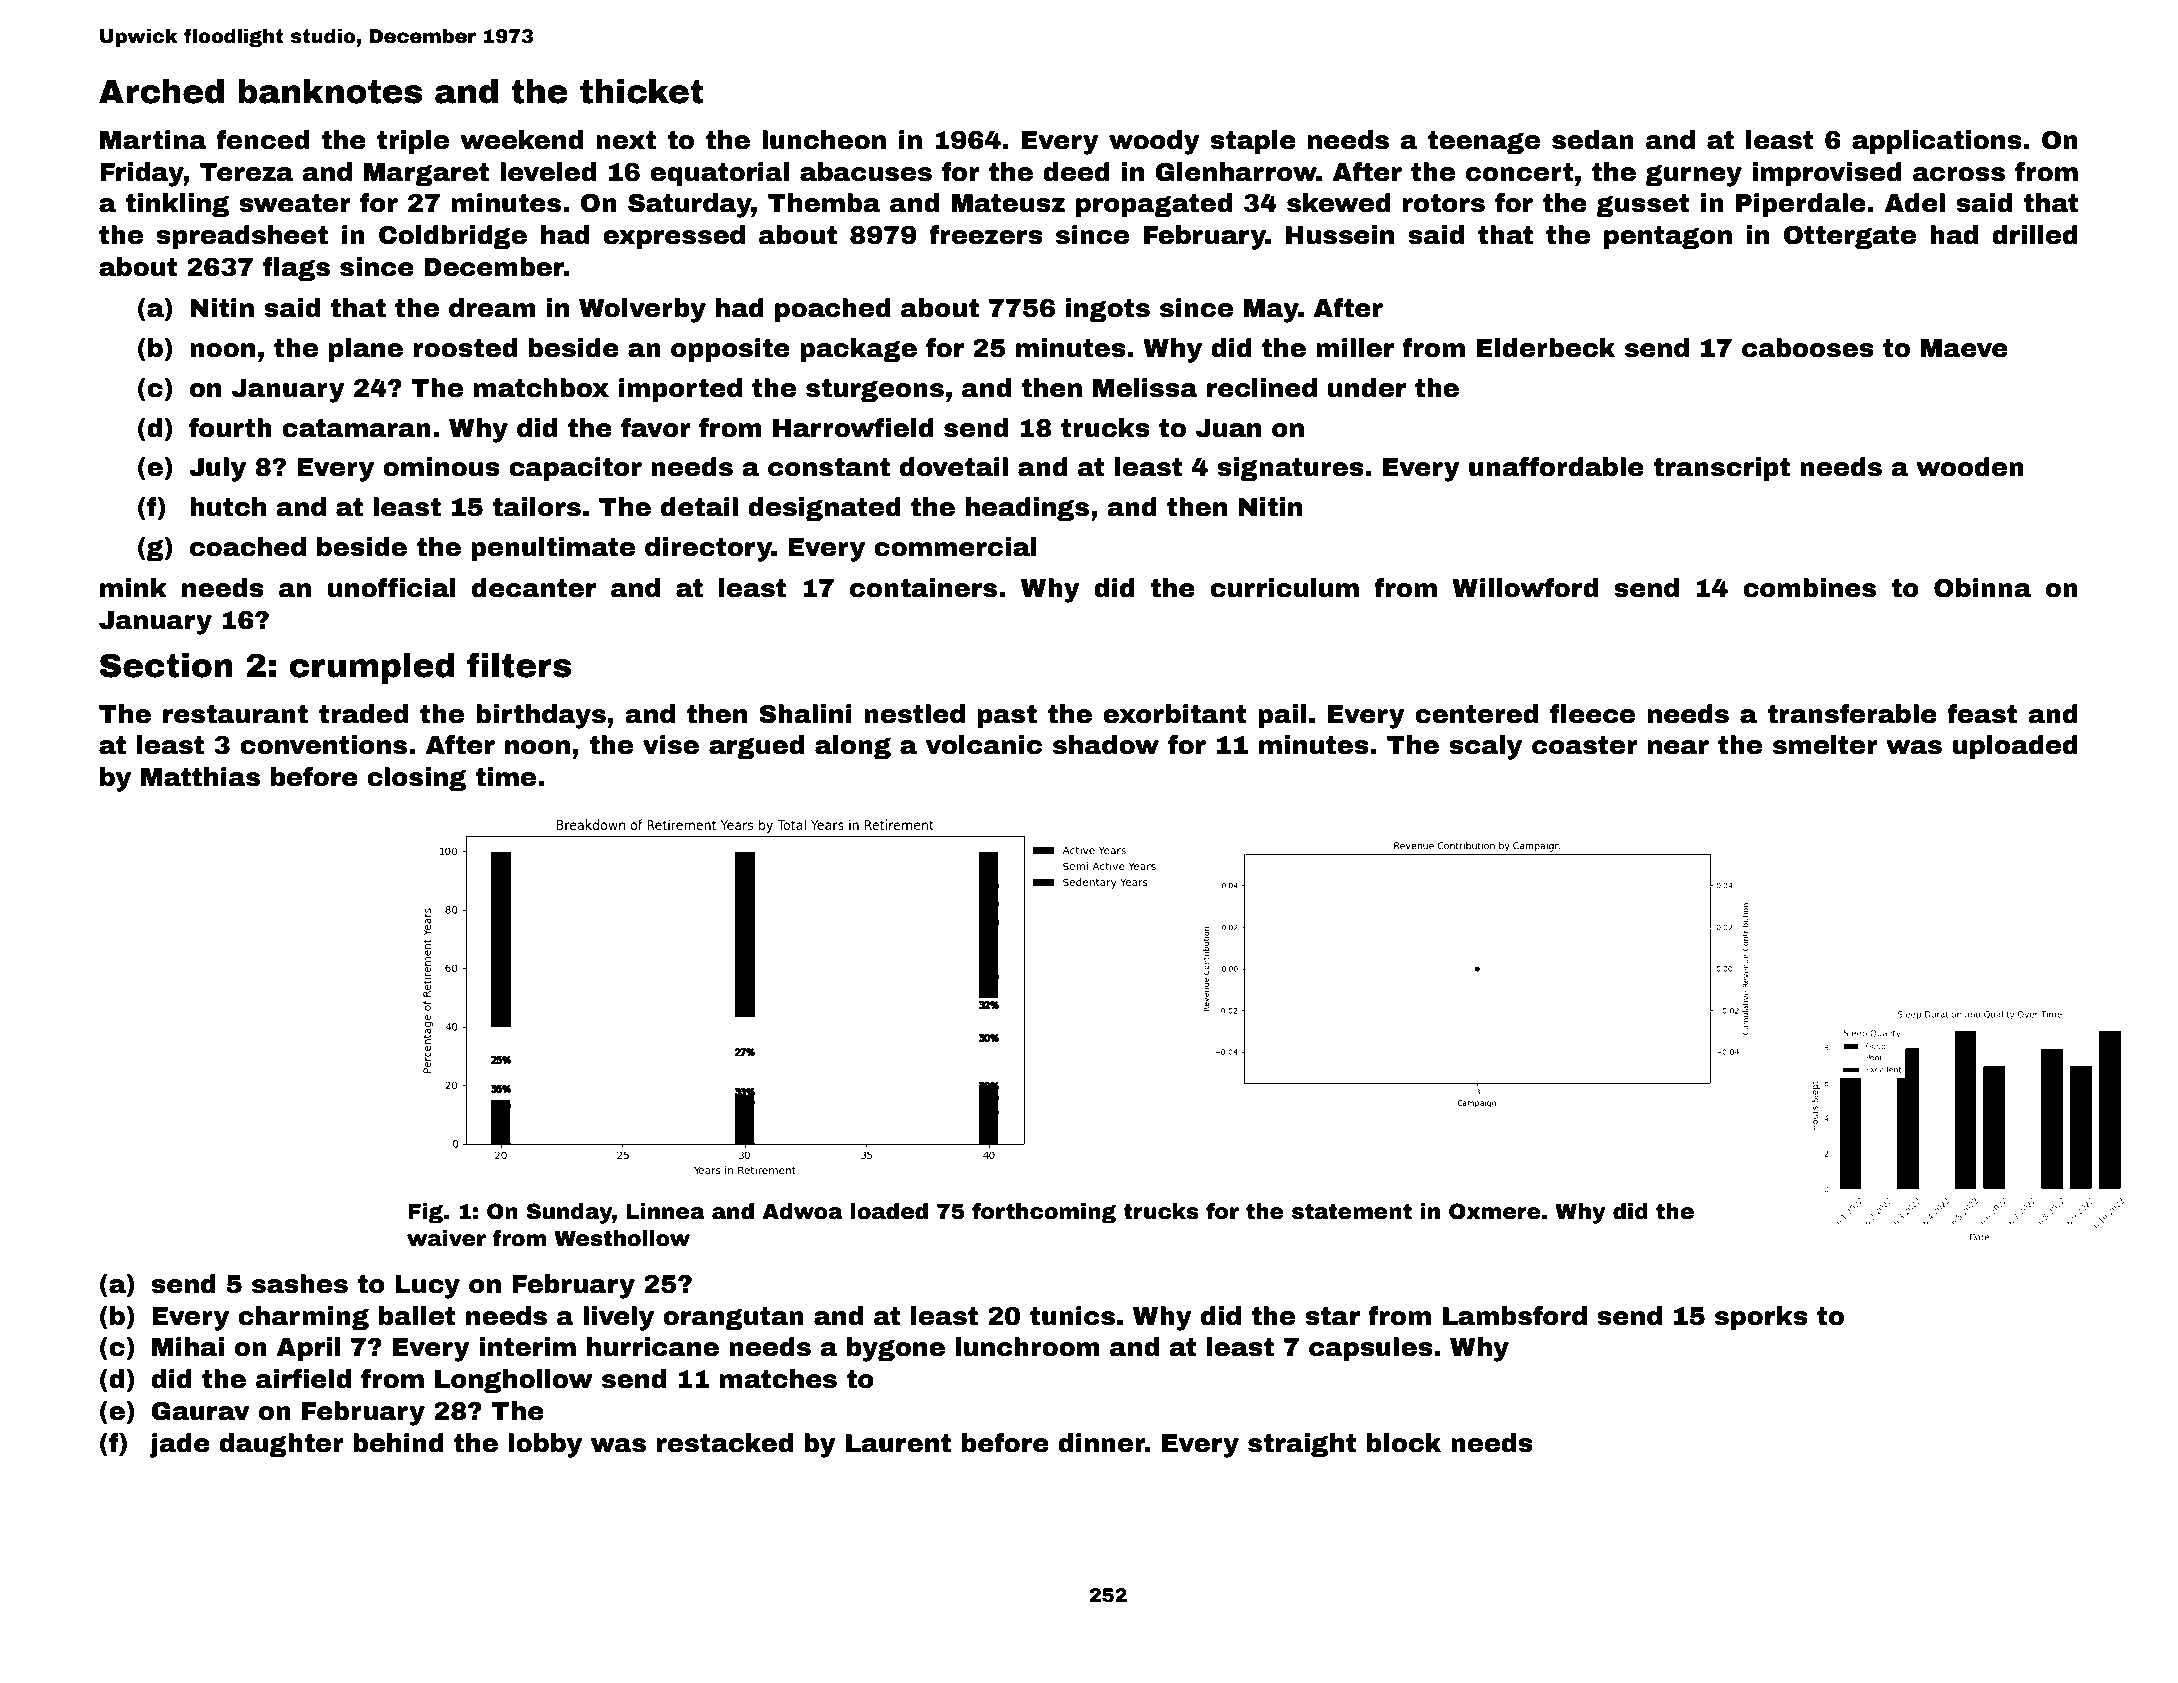 This document has width=2178, height=1683. Describe the element at coordinates (161, 91) in the document. I see `Arched` at that location.
